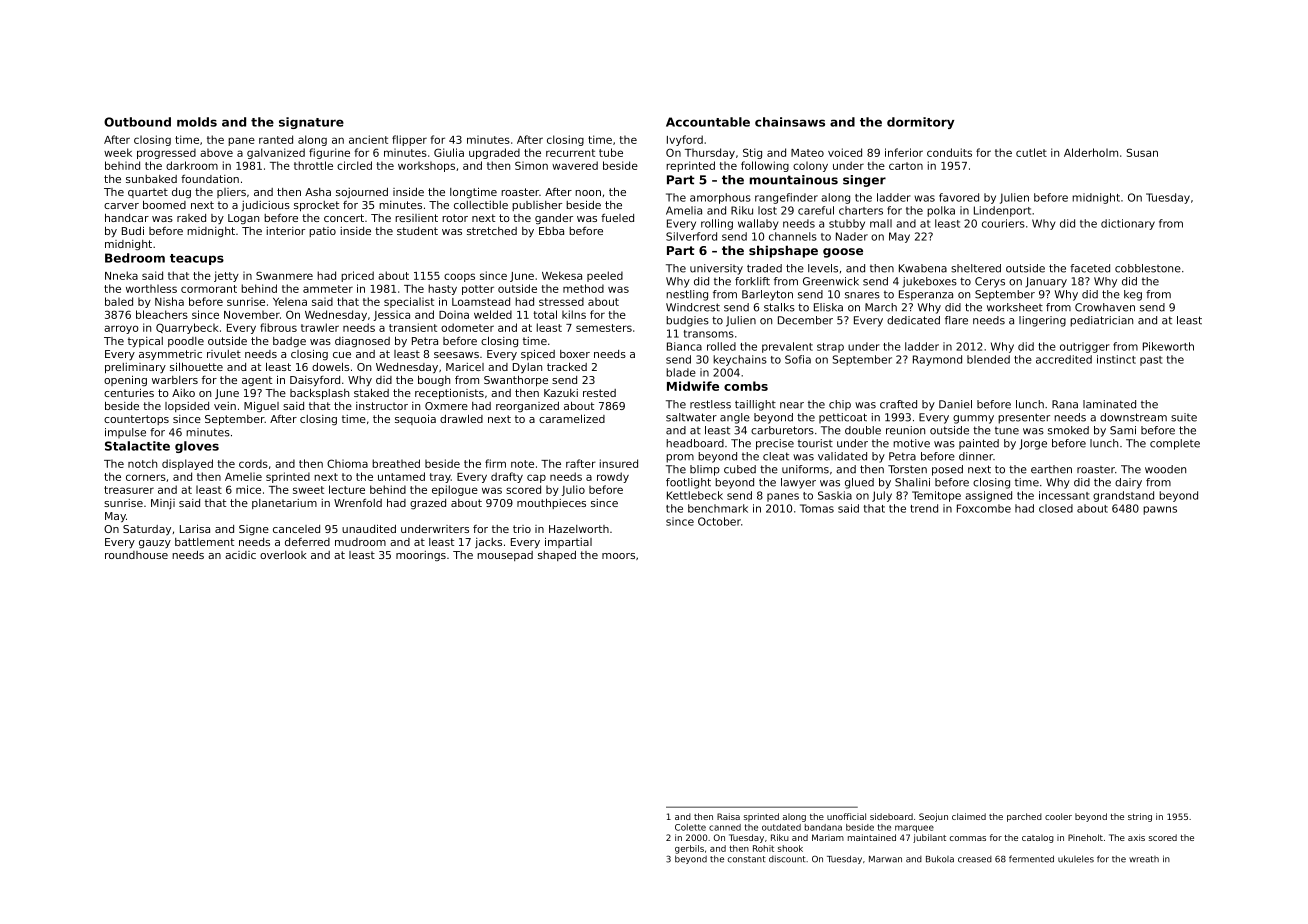 The image size is (1308, 924). What do you see at coordinates (1175, 444) in the screenshot?
I see `complete` at bounding box center [1175, 444].
